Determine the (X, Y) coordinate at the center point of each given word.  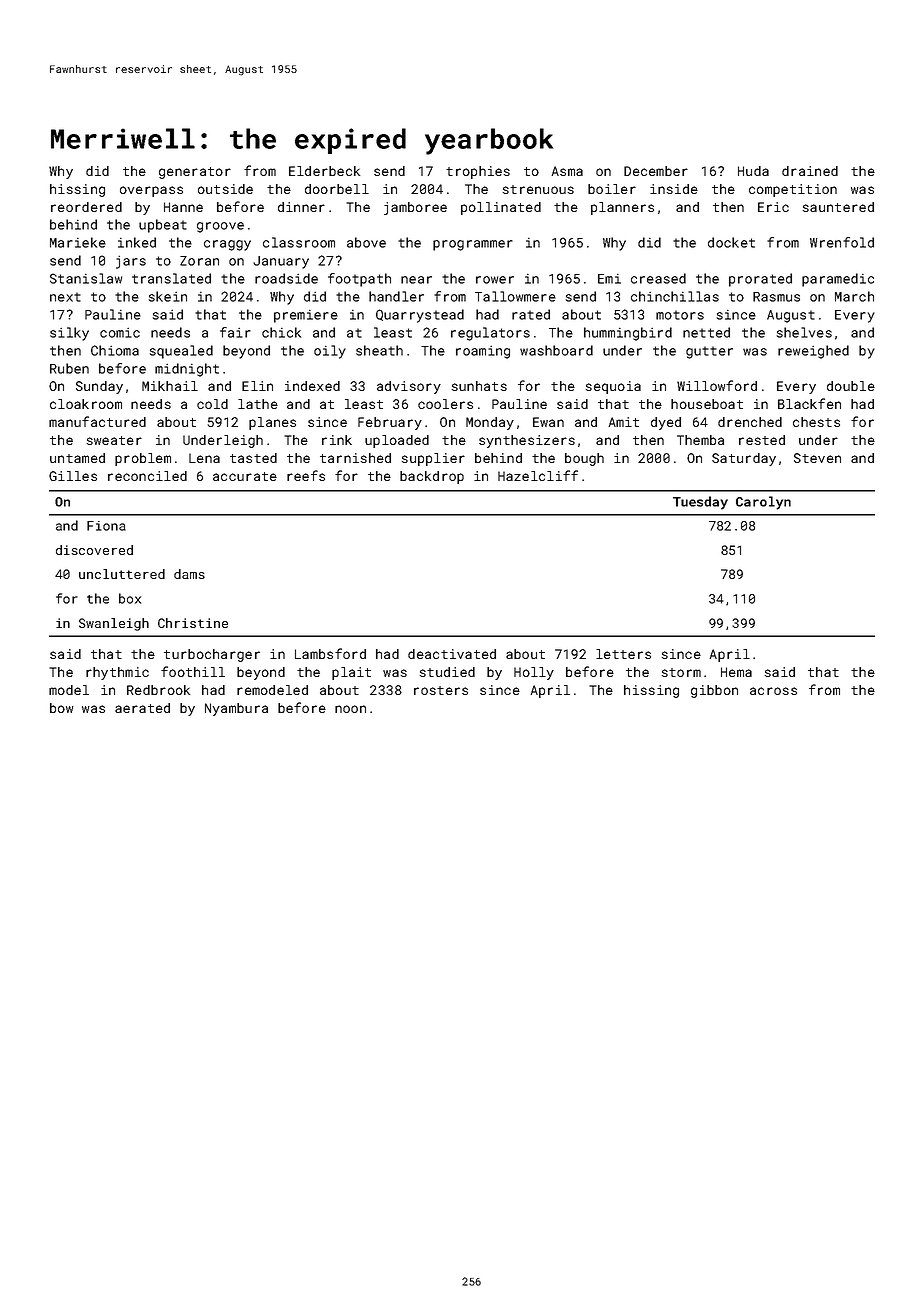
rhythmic (117, 673)
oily (330, 352)
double (851, 386)
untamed (77, 458)
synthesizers (527, 441)
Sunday (99, 387)
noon (350, 709)
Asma (567, 171)
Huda (753, 171)
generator (195, 173)
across (773, 691)
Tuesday (700, 503)
